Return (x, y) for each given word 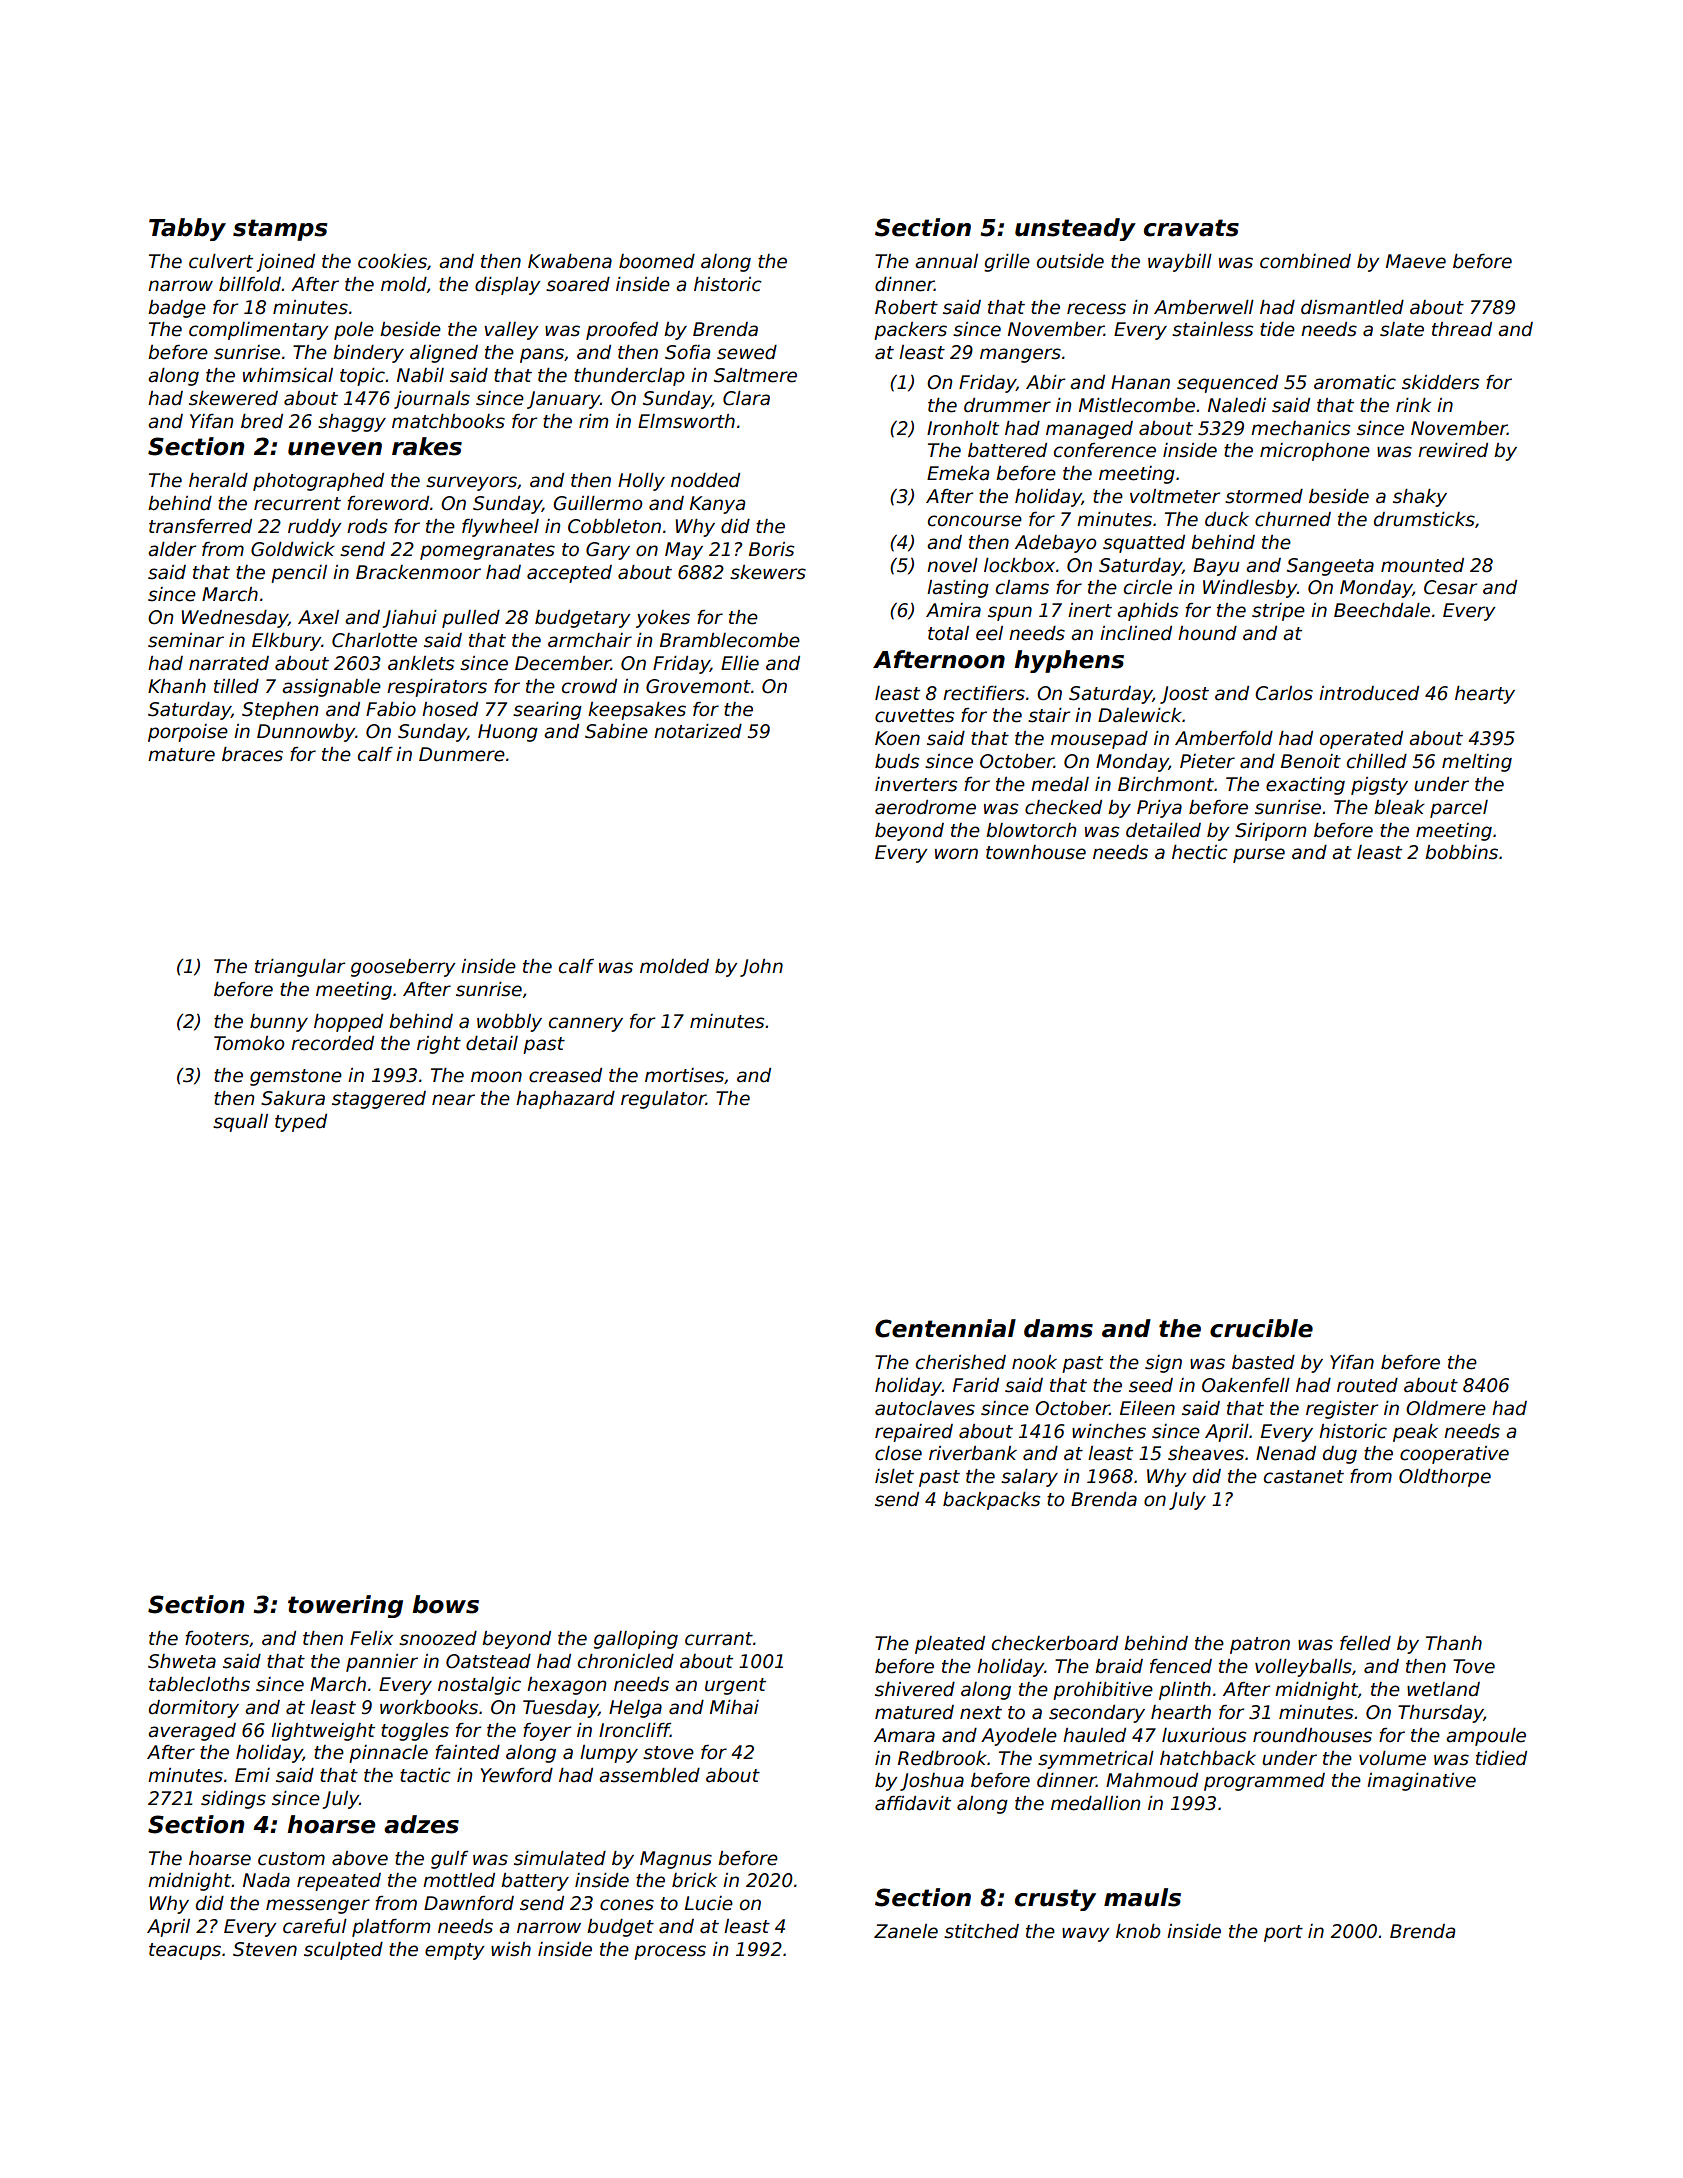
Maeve (1416, 261)
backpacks (991, 1501)
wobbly (509, 1023)
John (761, 968)
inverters (916, 784)
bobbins (1461, 852)
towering (345, 1606)
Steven (265, 1949)
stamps (280, 230)
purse (1259, 855)
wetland (1443, 1689)
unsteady (1075, 229)
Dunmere (462, 754)
